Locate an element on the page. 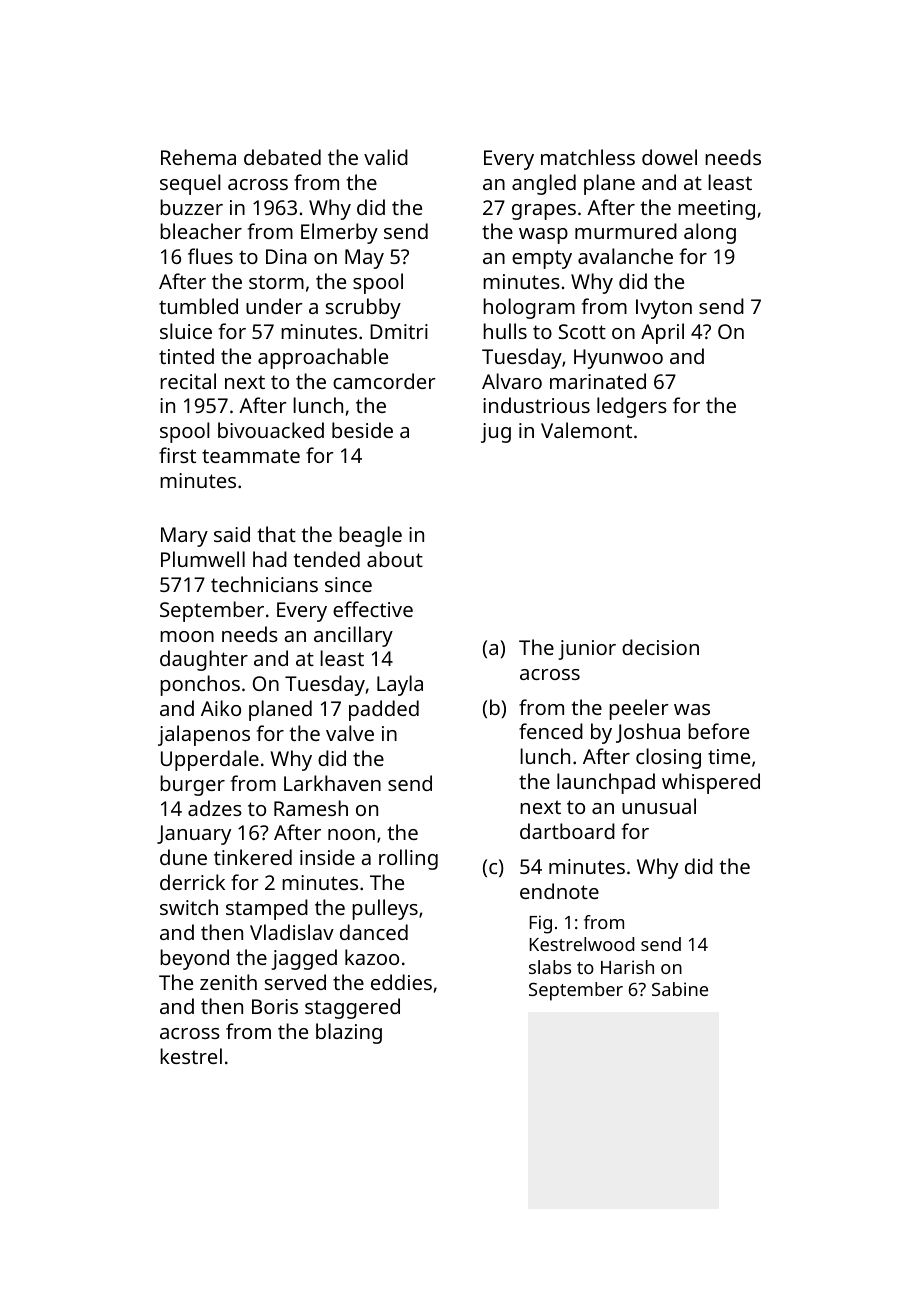  Sabine is located at coordinates (680, 989).
